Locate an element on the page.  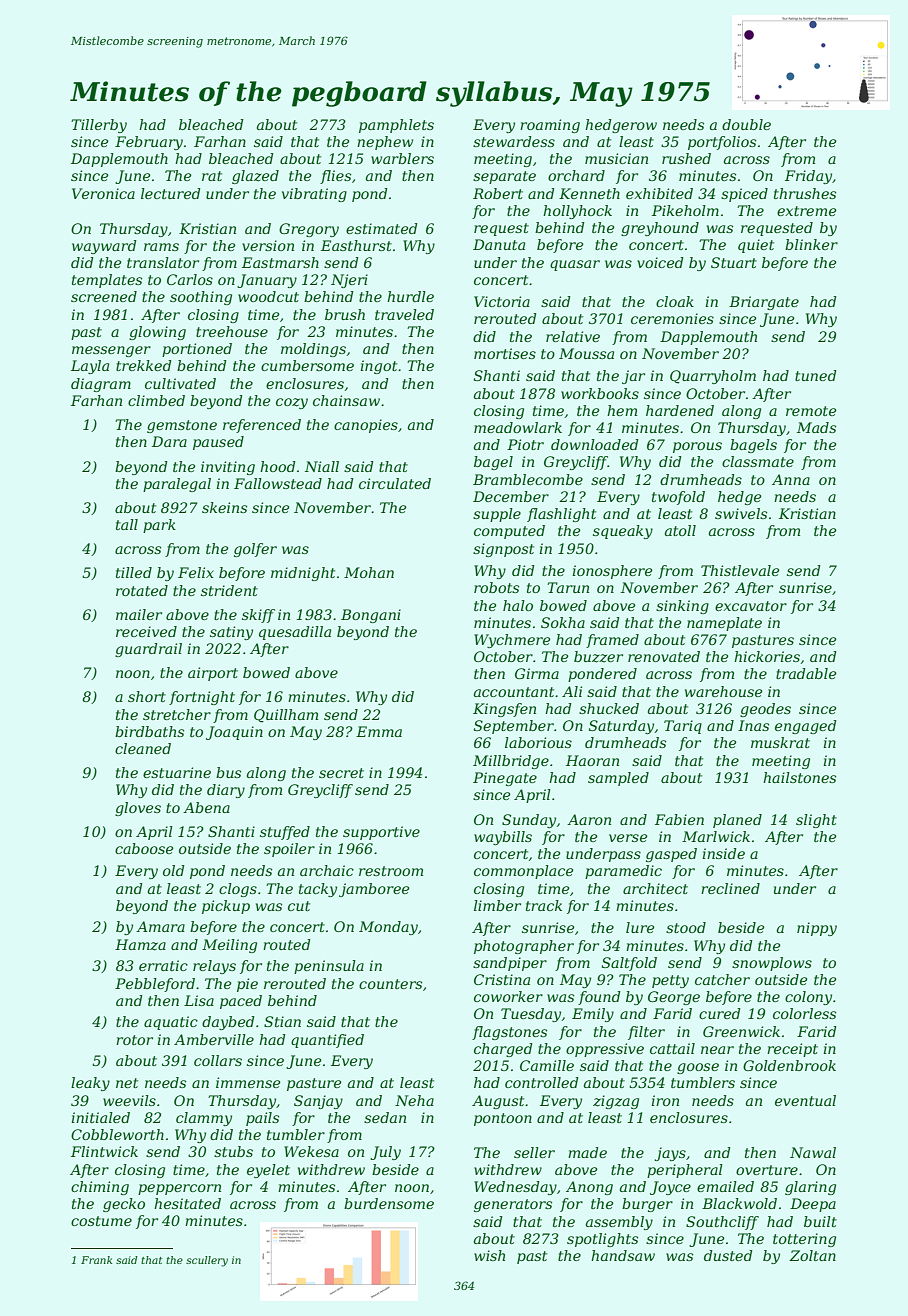
diary is located at coordinates (226, 791).
